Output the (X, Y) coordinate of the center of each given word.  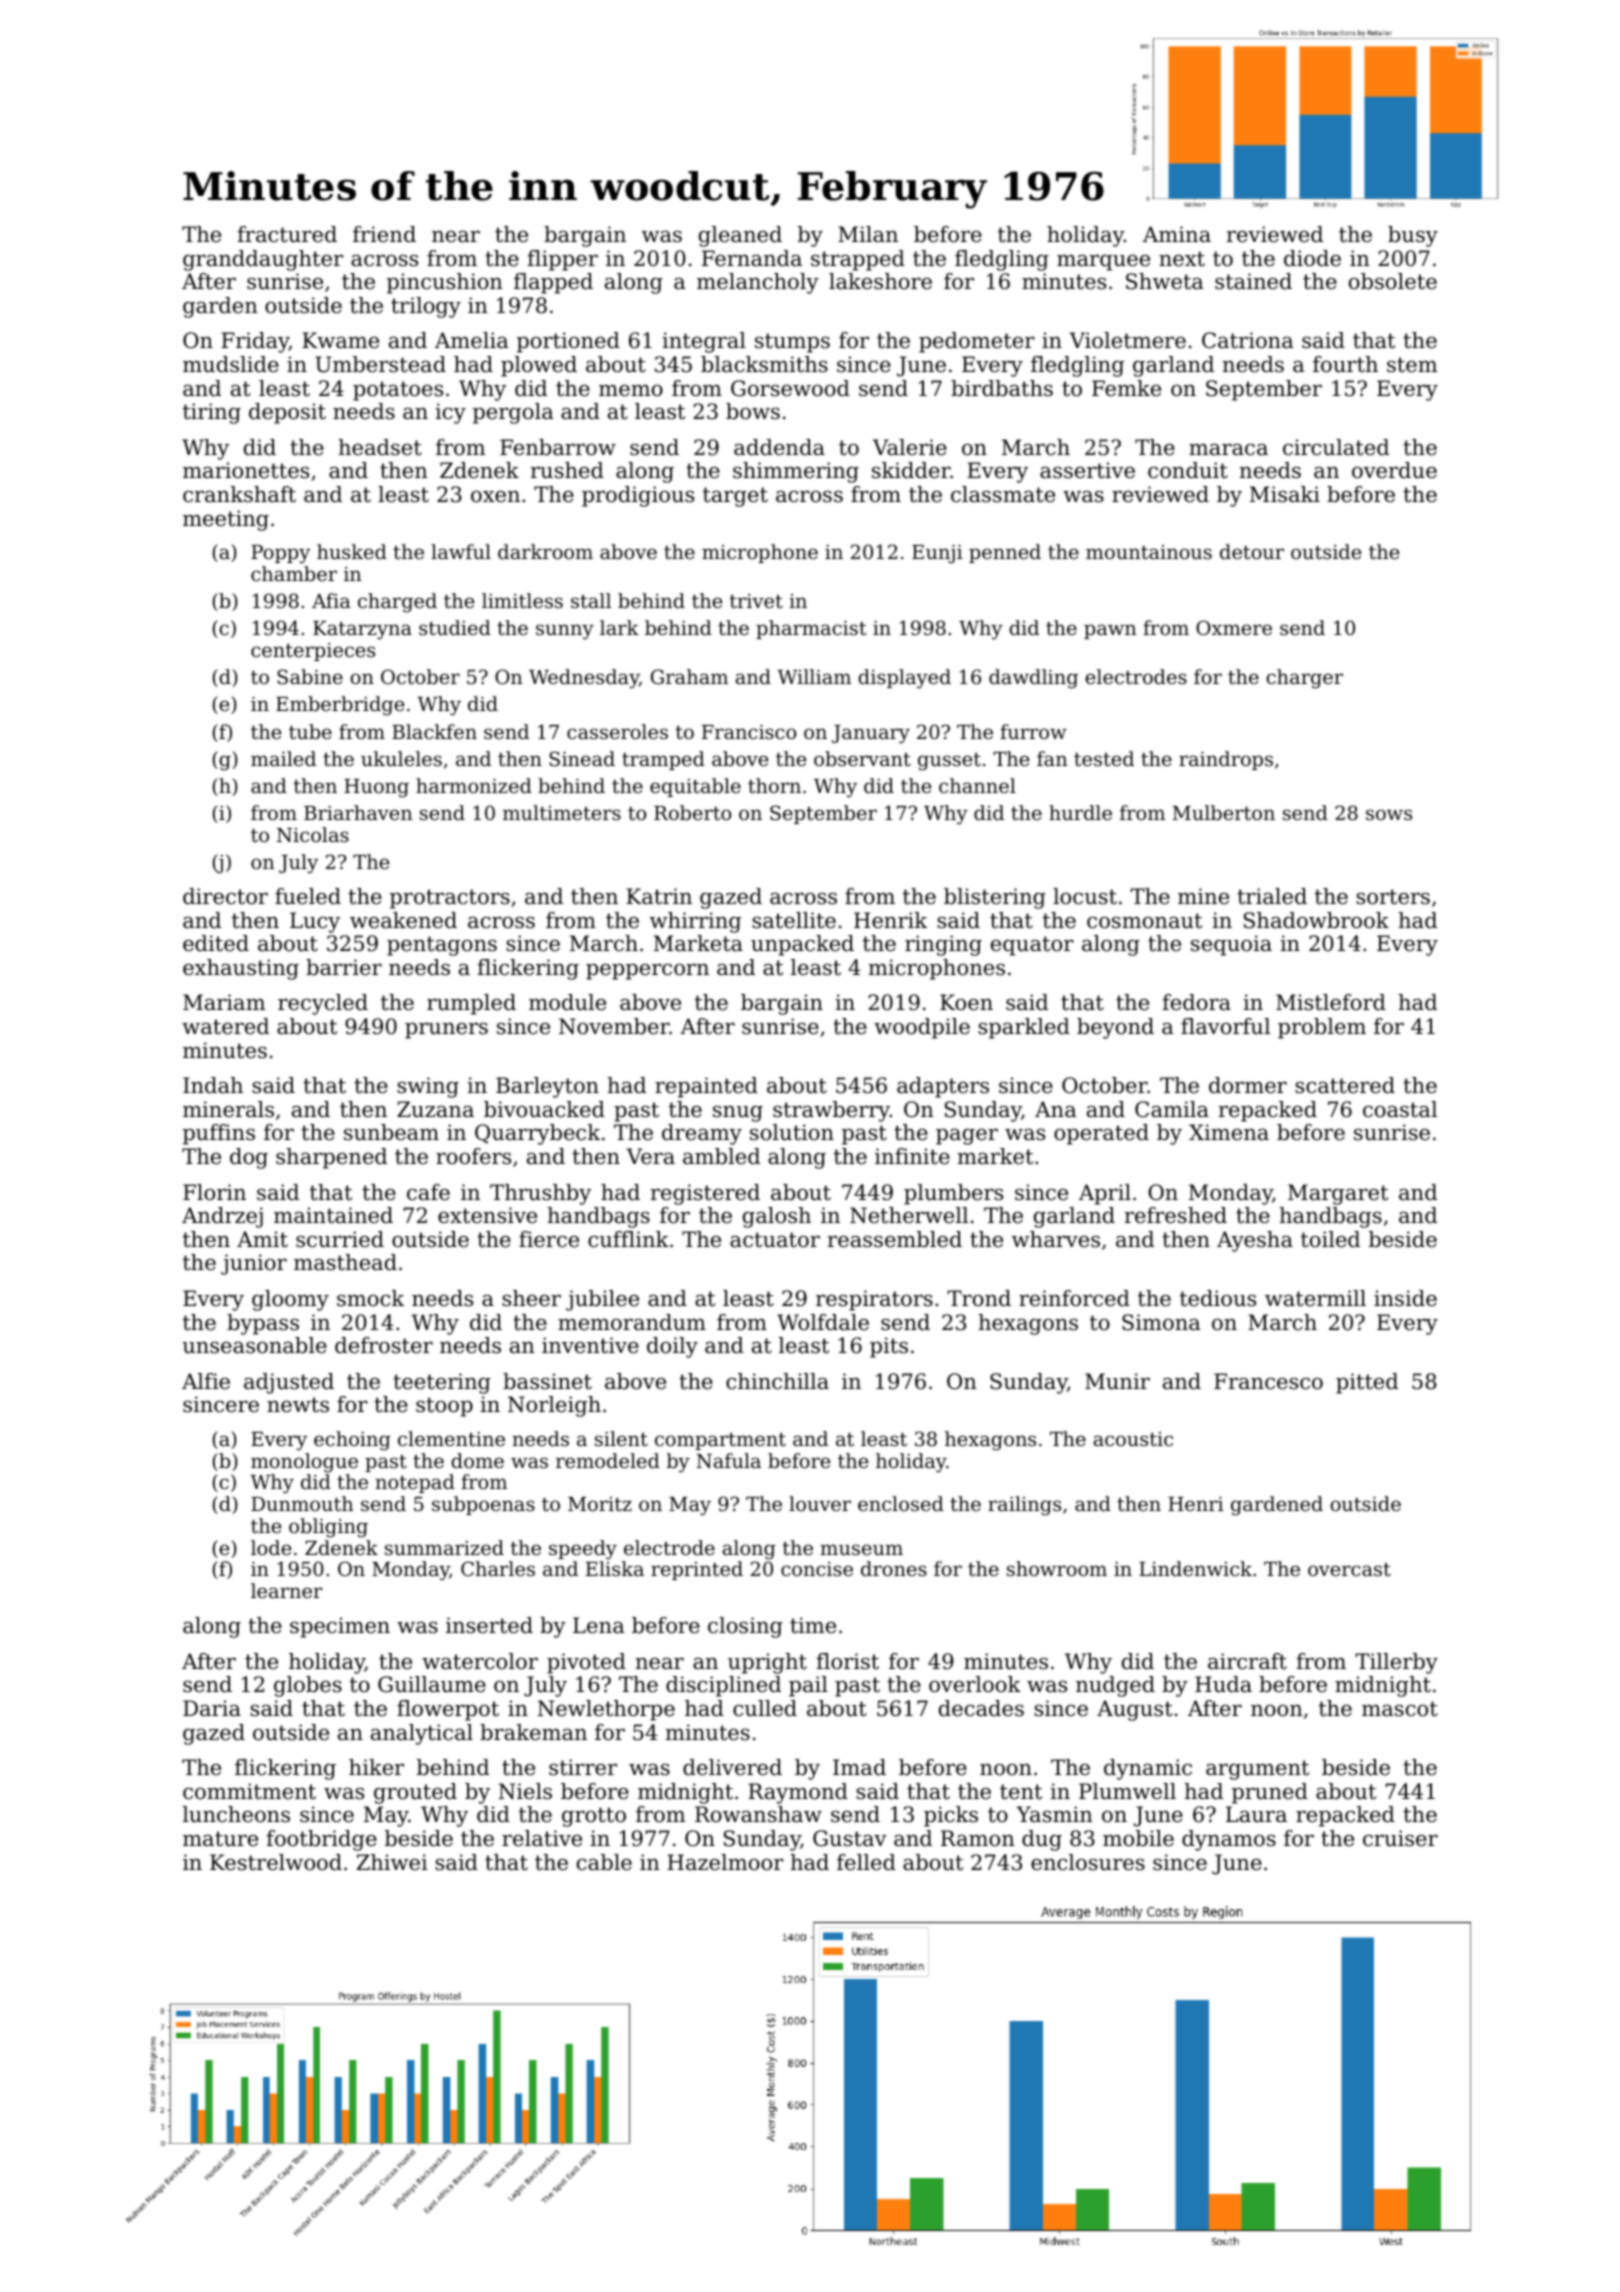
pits (889, 1347)
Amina (1177, 234)
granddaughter (263, 260)
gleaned (740, 236)
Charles (498, 1568)
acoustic (1133, 1439)
